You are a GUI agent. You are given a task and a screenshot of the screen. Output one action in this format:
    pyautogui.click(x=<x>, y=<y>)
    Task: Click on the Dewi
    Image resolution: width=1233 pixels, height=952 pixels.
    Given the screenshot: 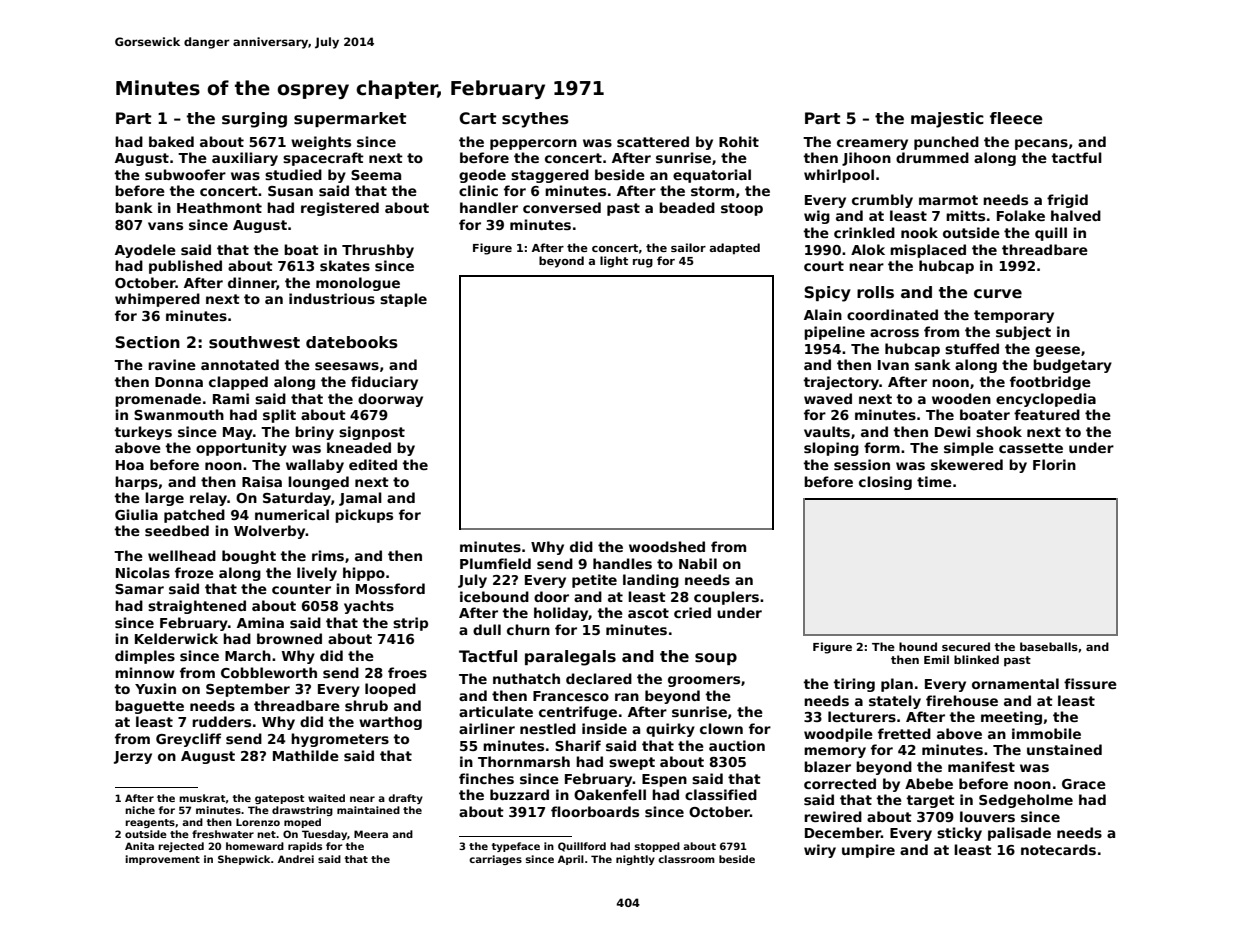 What is the action you would take?
    pyautogui.click(x=953, y=431)
